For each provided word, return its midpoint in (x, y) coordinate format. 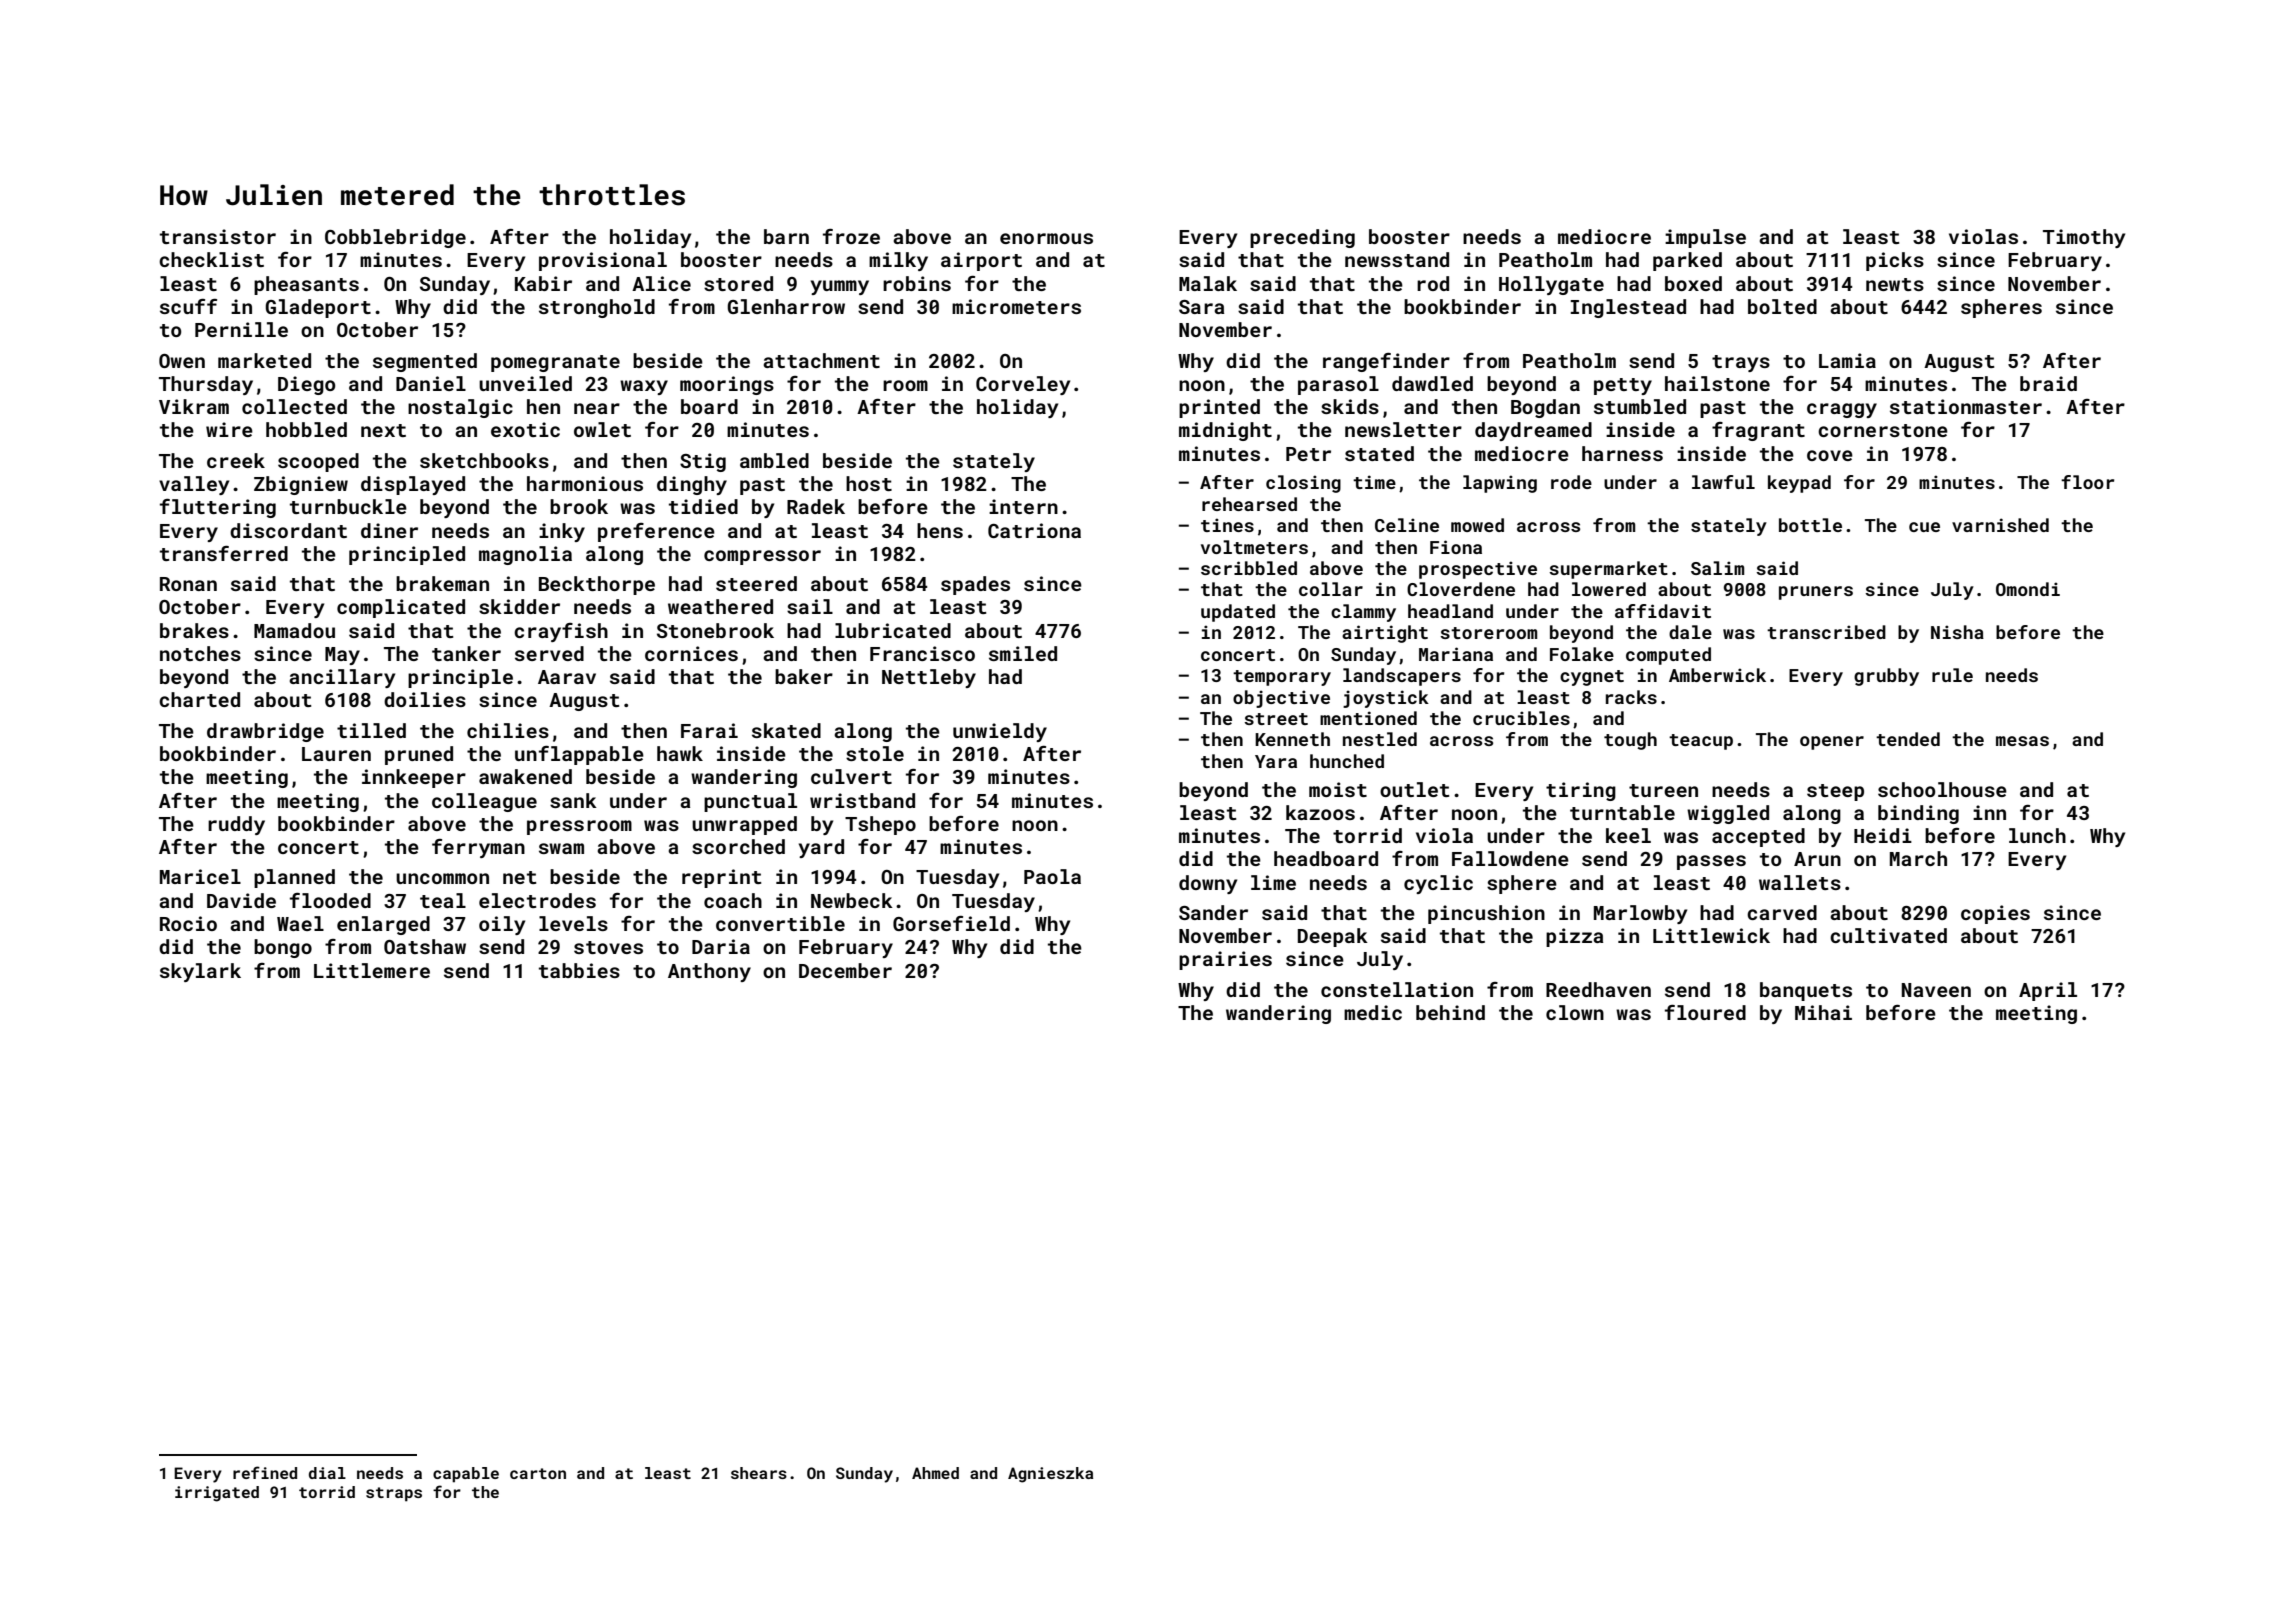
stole (875, 753)
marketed (264, 360)
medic (1373, 1012)
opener (1832, 743)
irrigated (217, 1494)
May (342, 656)
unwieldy (1000, 732)
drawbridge (265, 732)
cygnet (1592, 678)
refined (265, 1472)
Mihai (1823, 1012)
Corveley (1023, 385)
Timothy (2084, 238)
